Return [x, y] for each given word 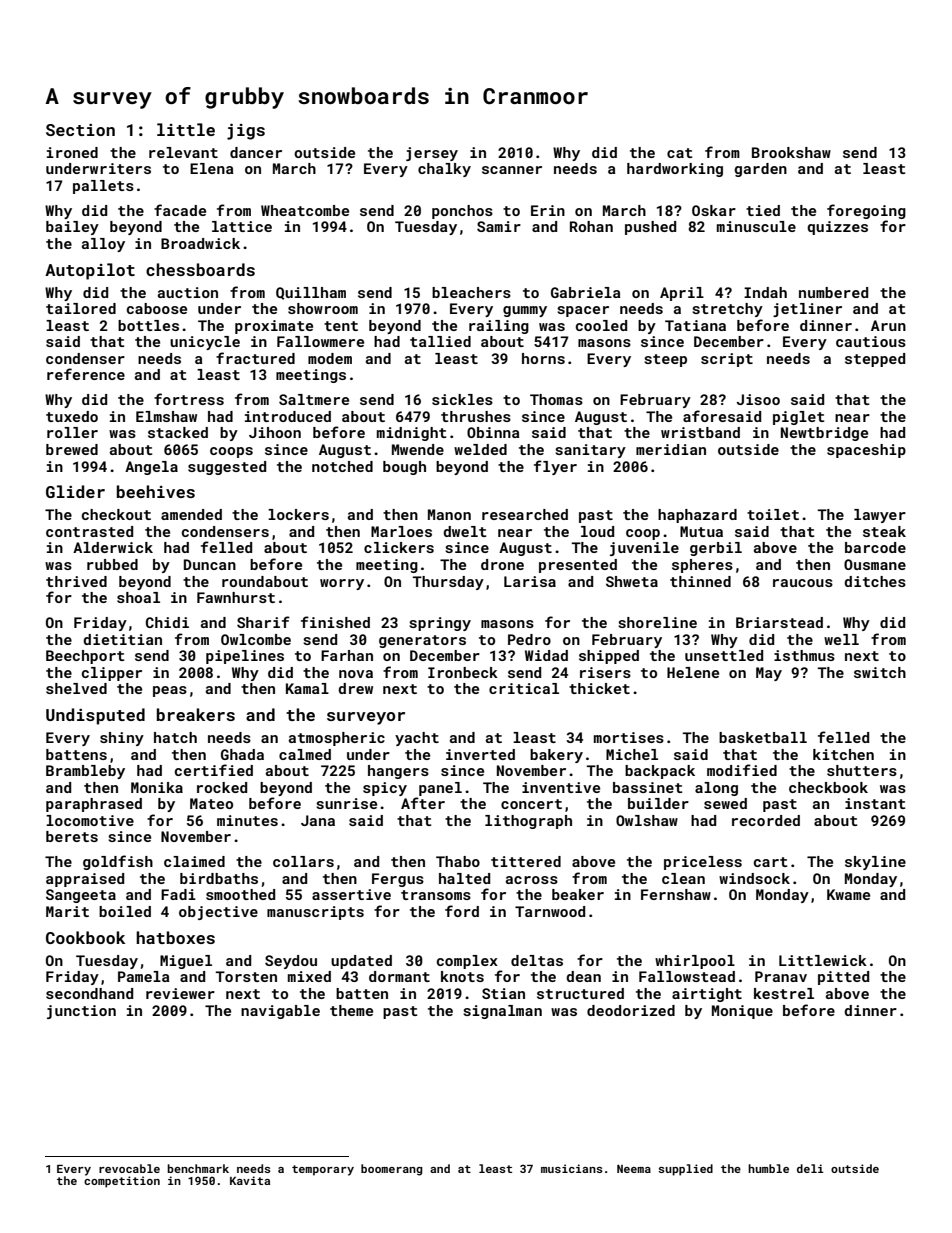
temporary [323, 1170]
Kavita [250, 1180]
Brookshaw [791, 152]
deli [810, 1168]
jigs [246, 131]
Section [80, 130]
